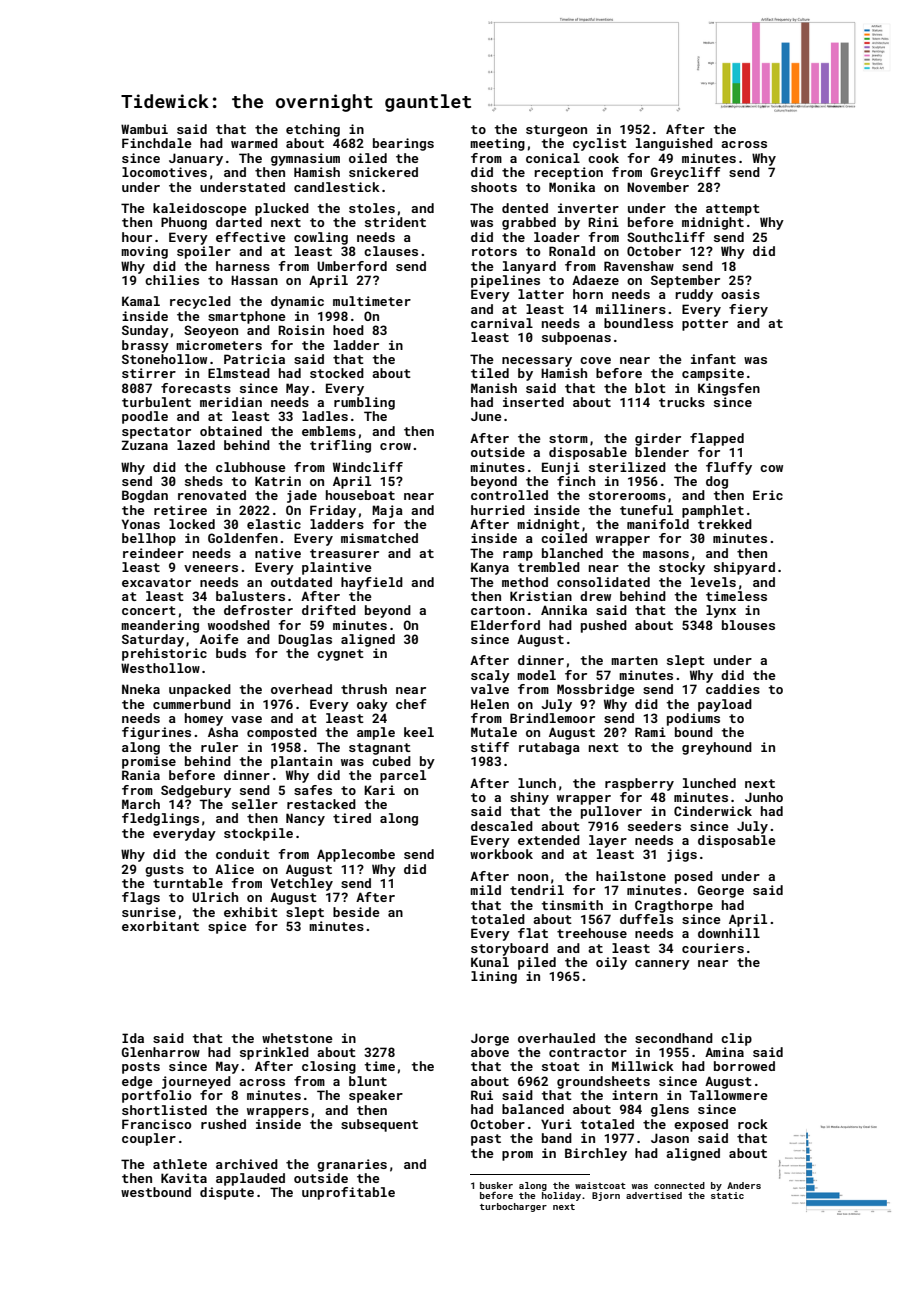  I want to click on Kingsfen, so click(729, 389).
